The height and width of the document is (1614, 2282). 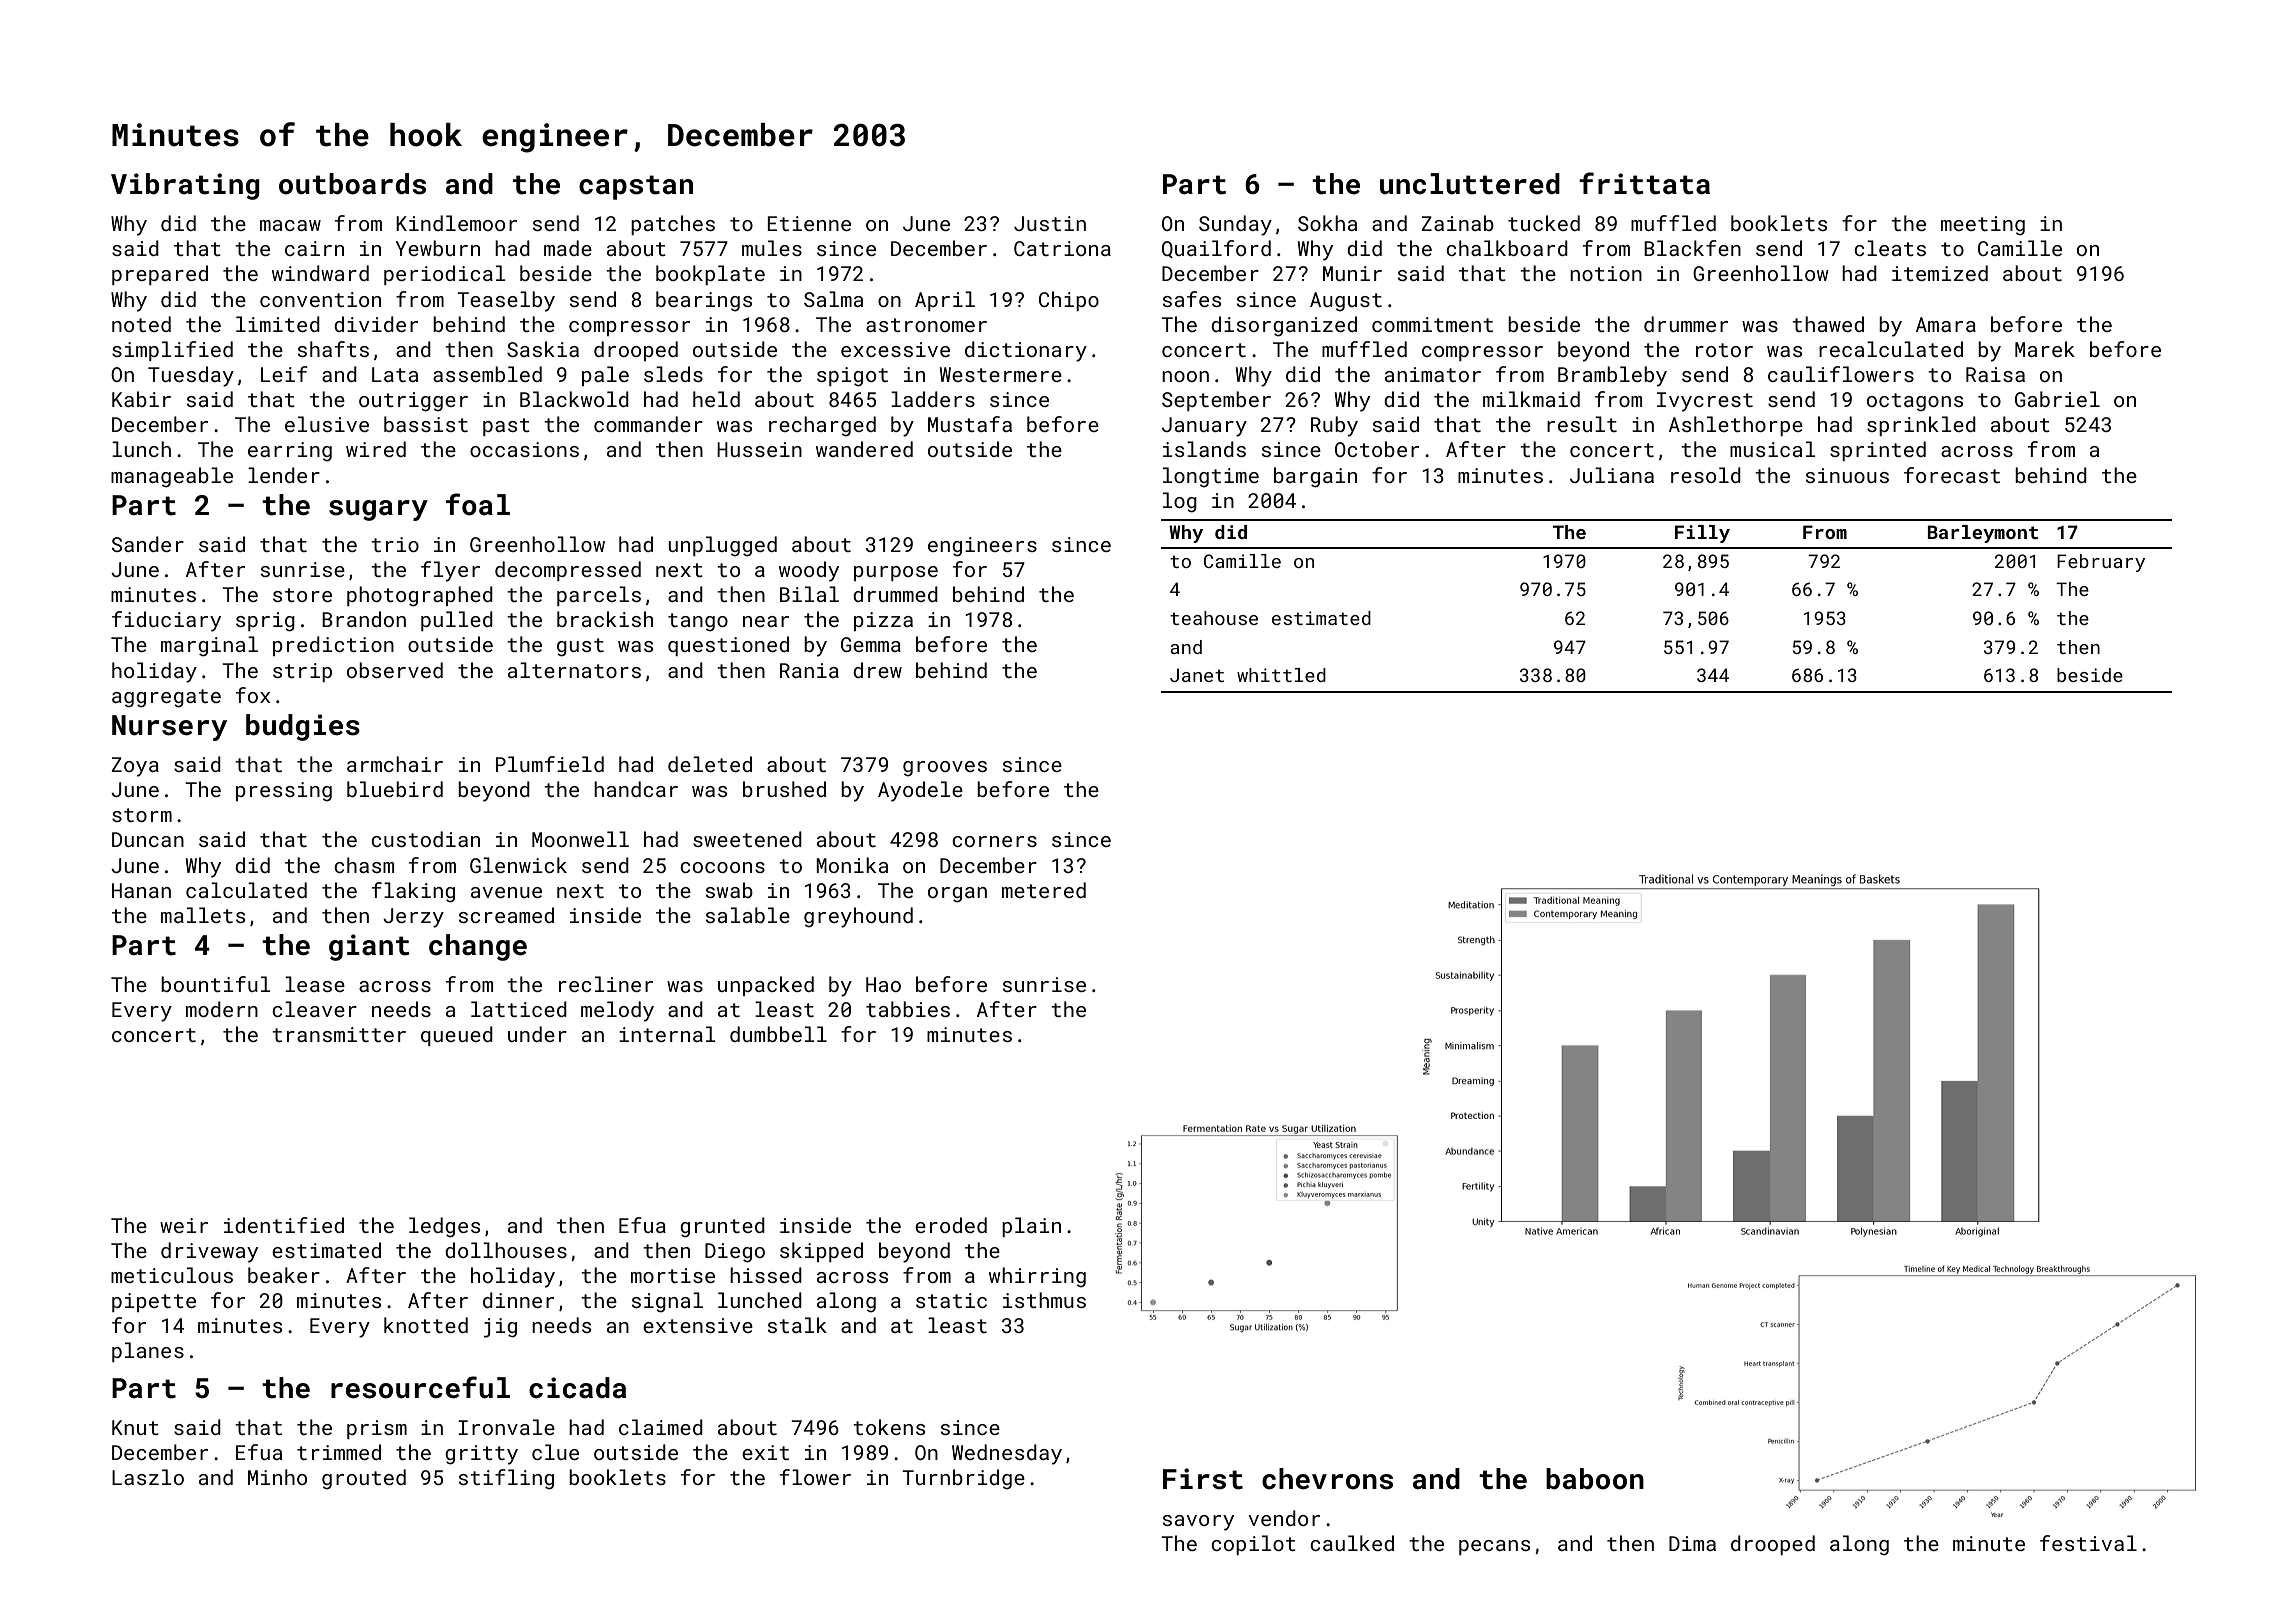 What do you see at coordinates (352, 184) in the document?
I see `outboards` at bounding box center [352, 184].
